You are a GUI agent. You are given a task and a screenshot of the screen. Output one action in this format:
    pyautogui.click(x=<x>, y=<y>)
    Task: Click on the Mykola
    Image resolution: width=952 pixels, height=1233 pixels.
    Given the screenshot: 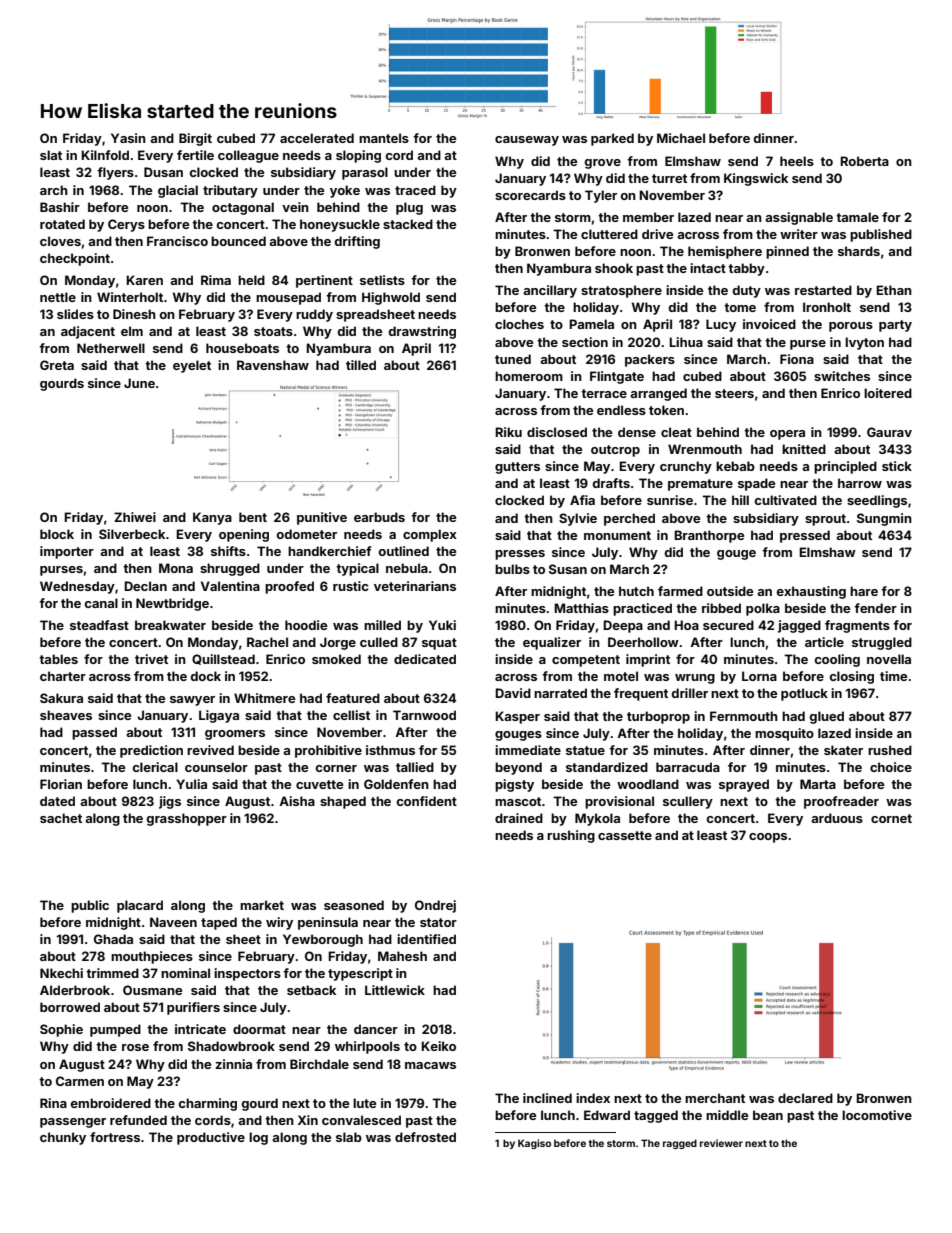 What is the action you would take?
    pyautogui.click(x=597, y=819)
